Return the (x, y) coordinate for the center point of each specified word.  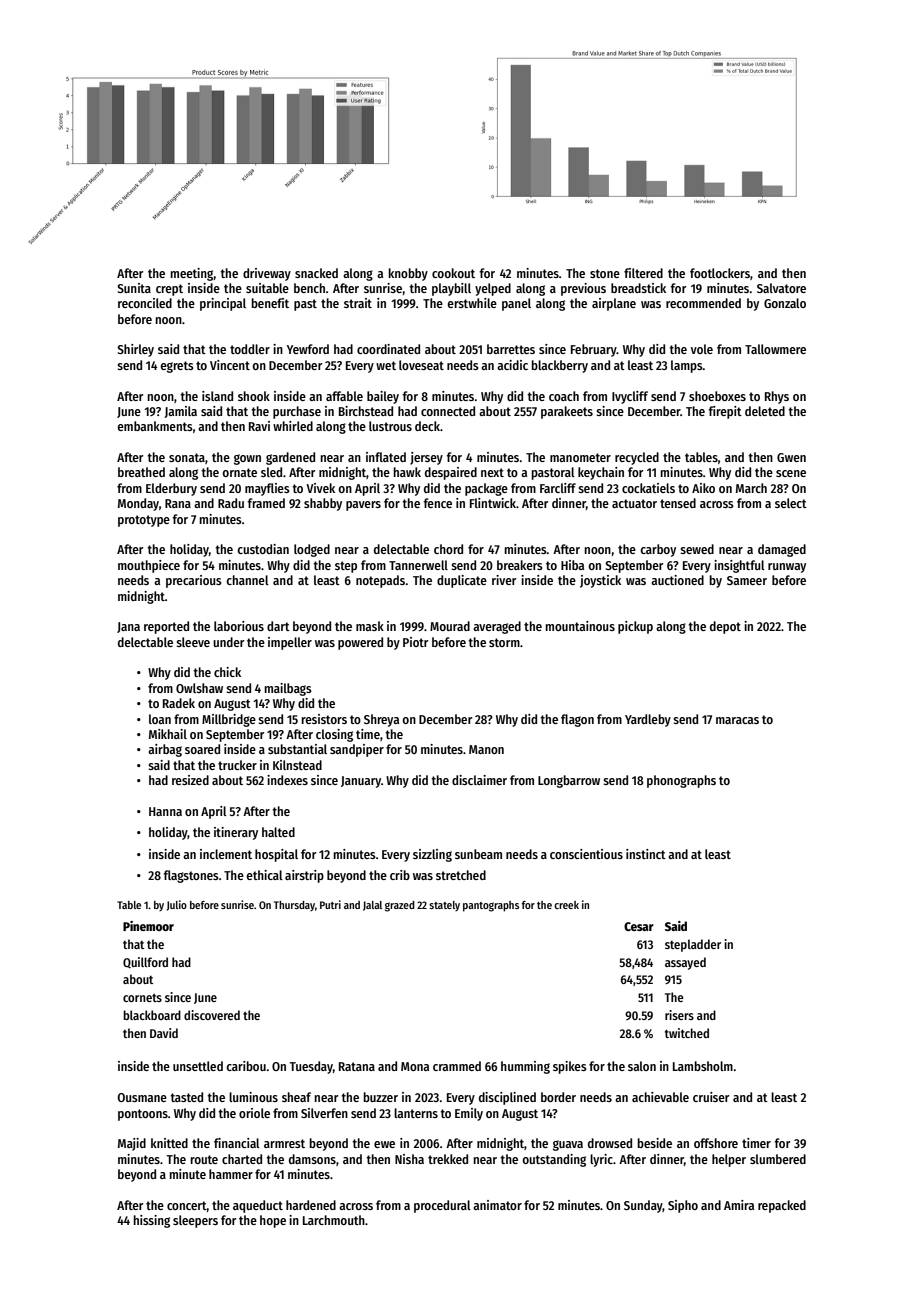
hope (273, 1221)
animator (497, 1205)
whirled (293, 426)
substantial (297, 749)
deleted (765, 411)
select (791, 503)
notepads (380, 581)
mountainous (580, 626)
